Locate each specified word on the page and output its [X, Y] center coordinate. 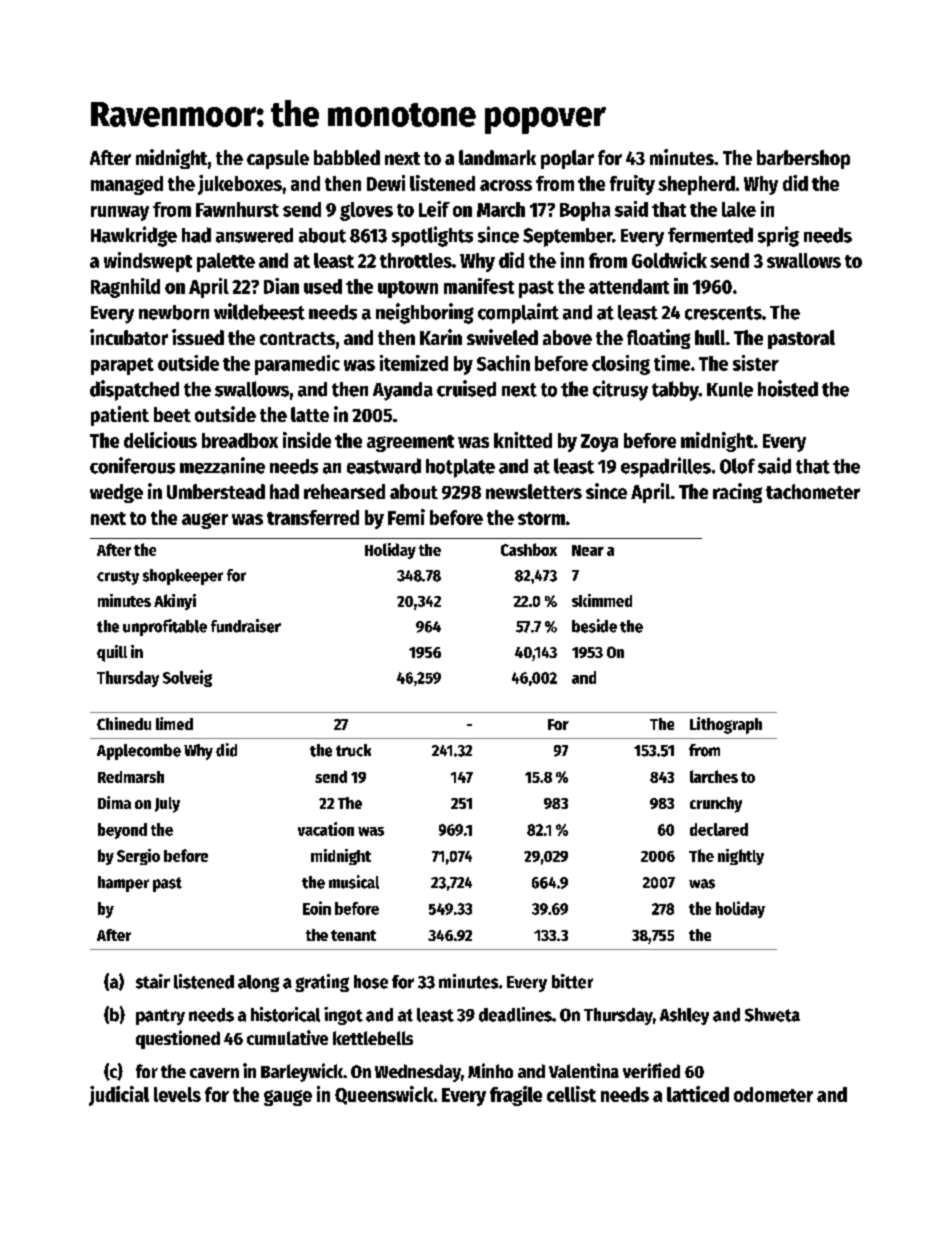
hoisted [788, 388]
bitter [572, 981]
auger [205, 521]
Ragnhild [125, 288]
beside [594, 626]
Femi [406, 517]
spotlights [432, 236]
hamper [123, 884]
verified [651, 1070]
